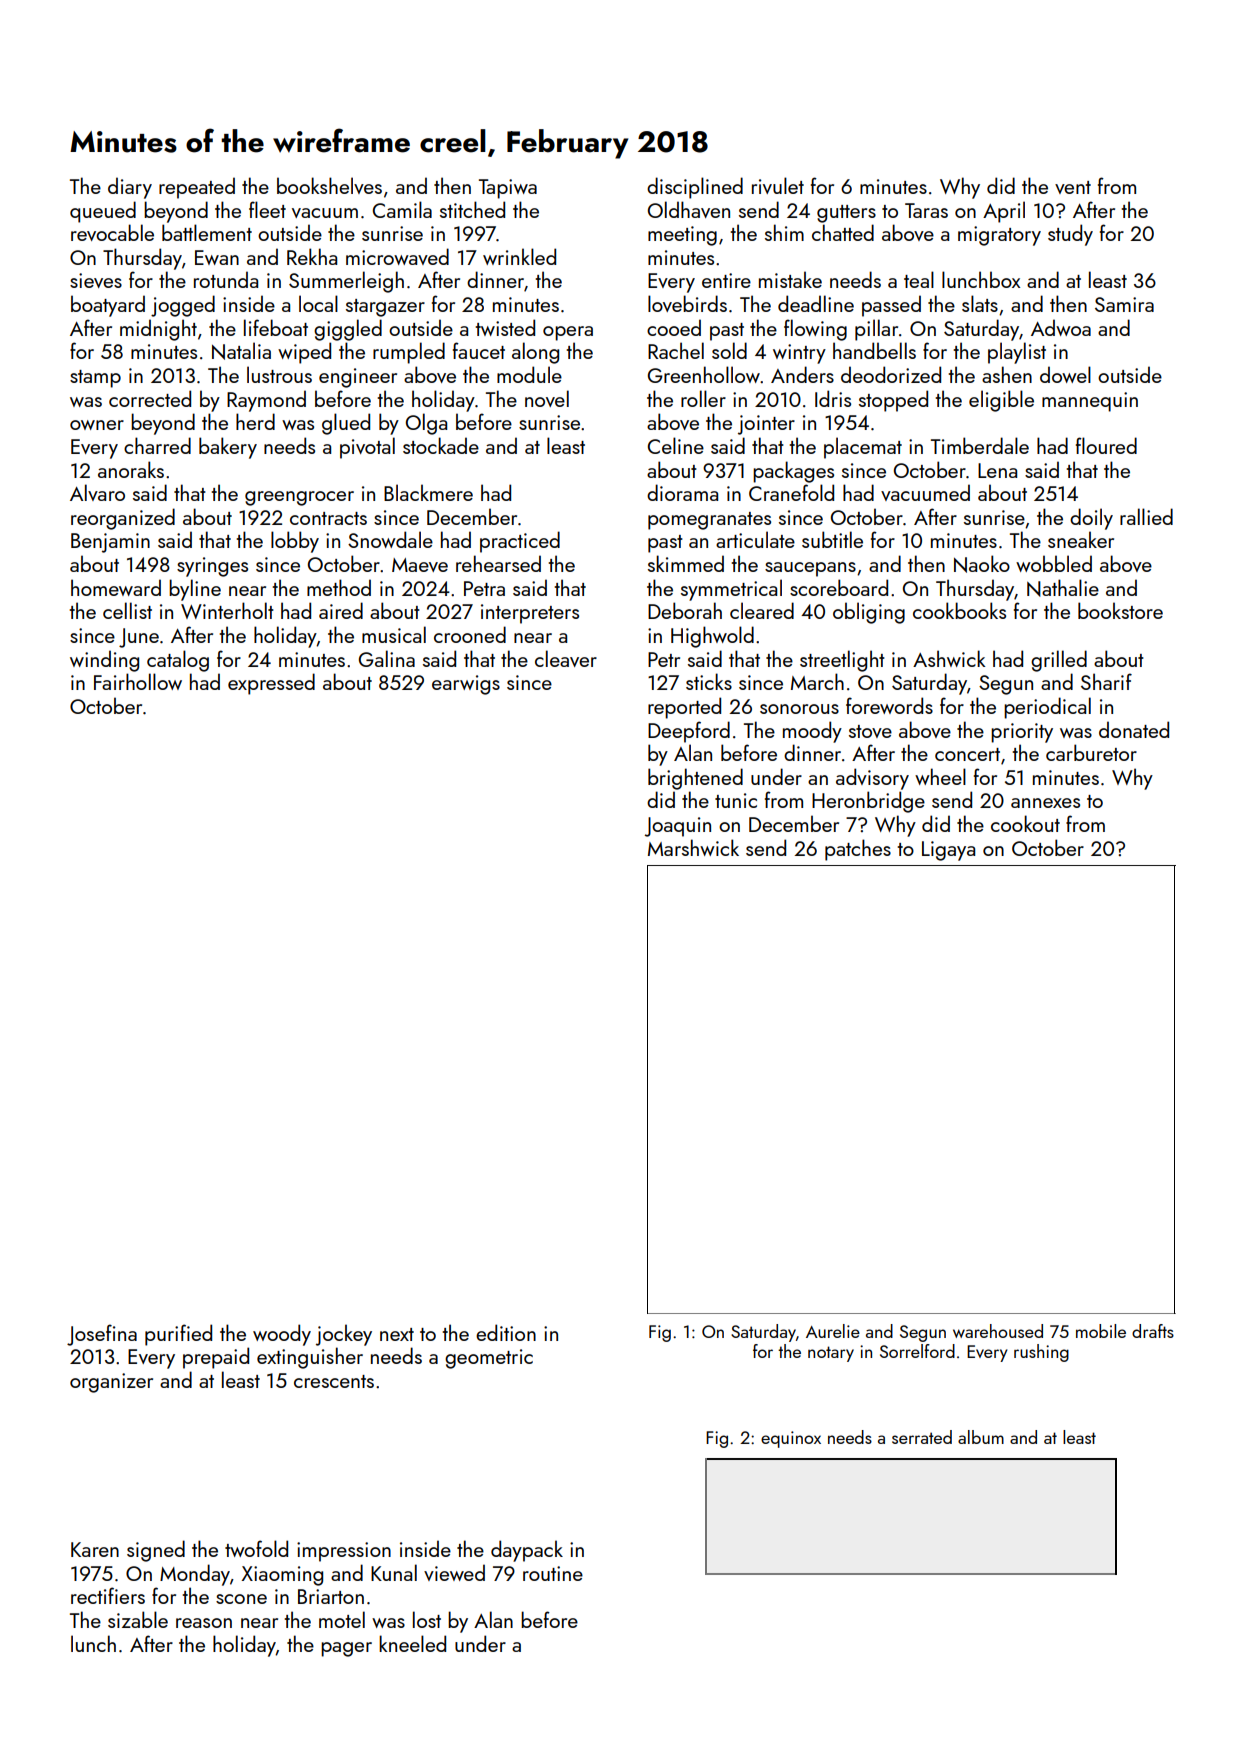 The image size is (1245, 1761). I want to click on notary, so click(831, 1354).
